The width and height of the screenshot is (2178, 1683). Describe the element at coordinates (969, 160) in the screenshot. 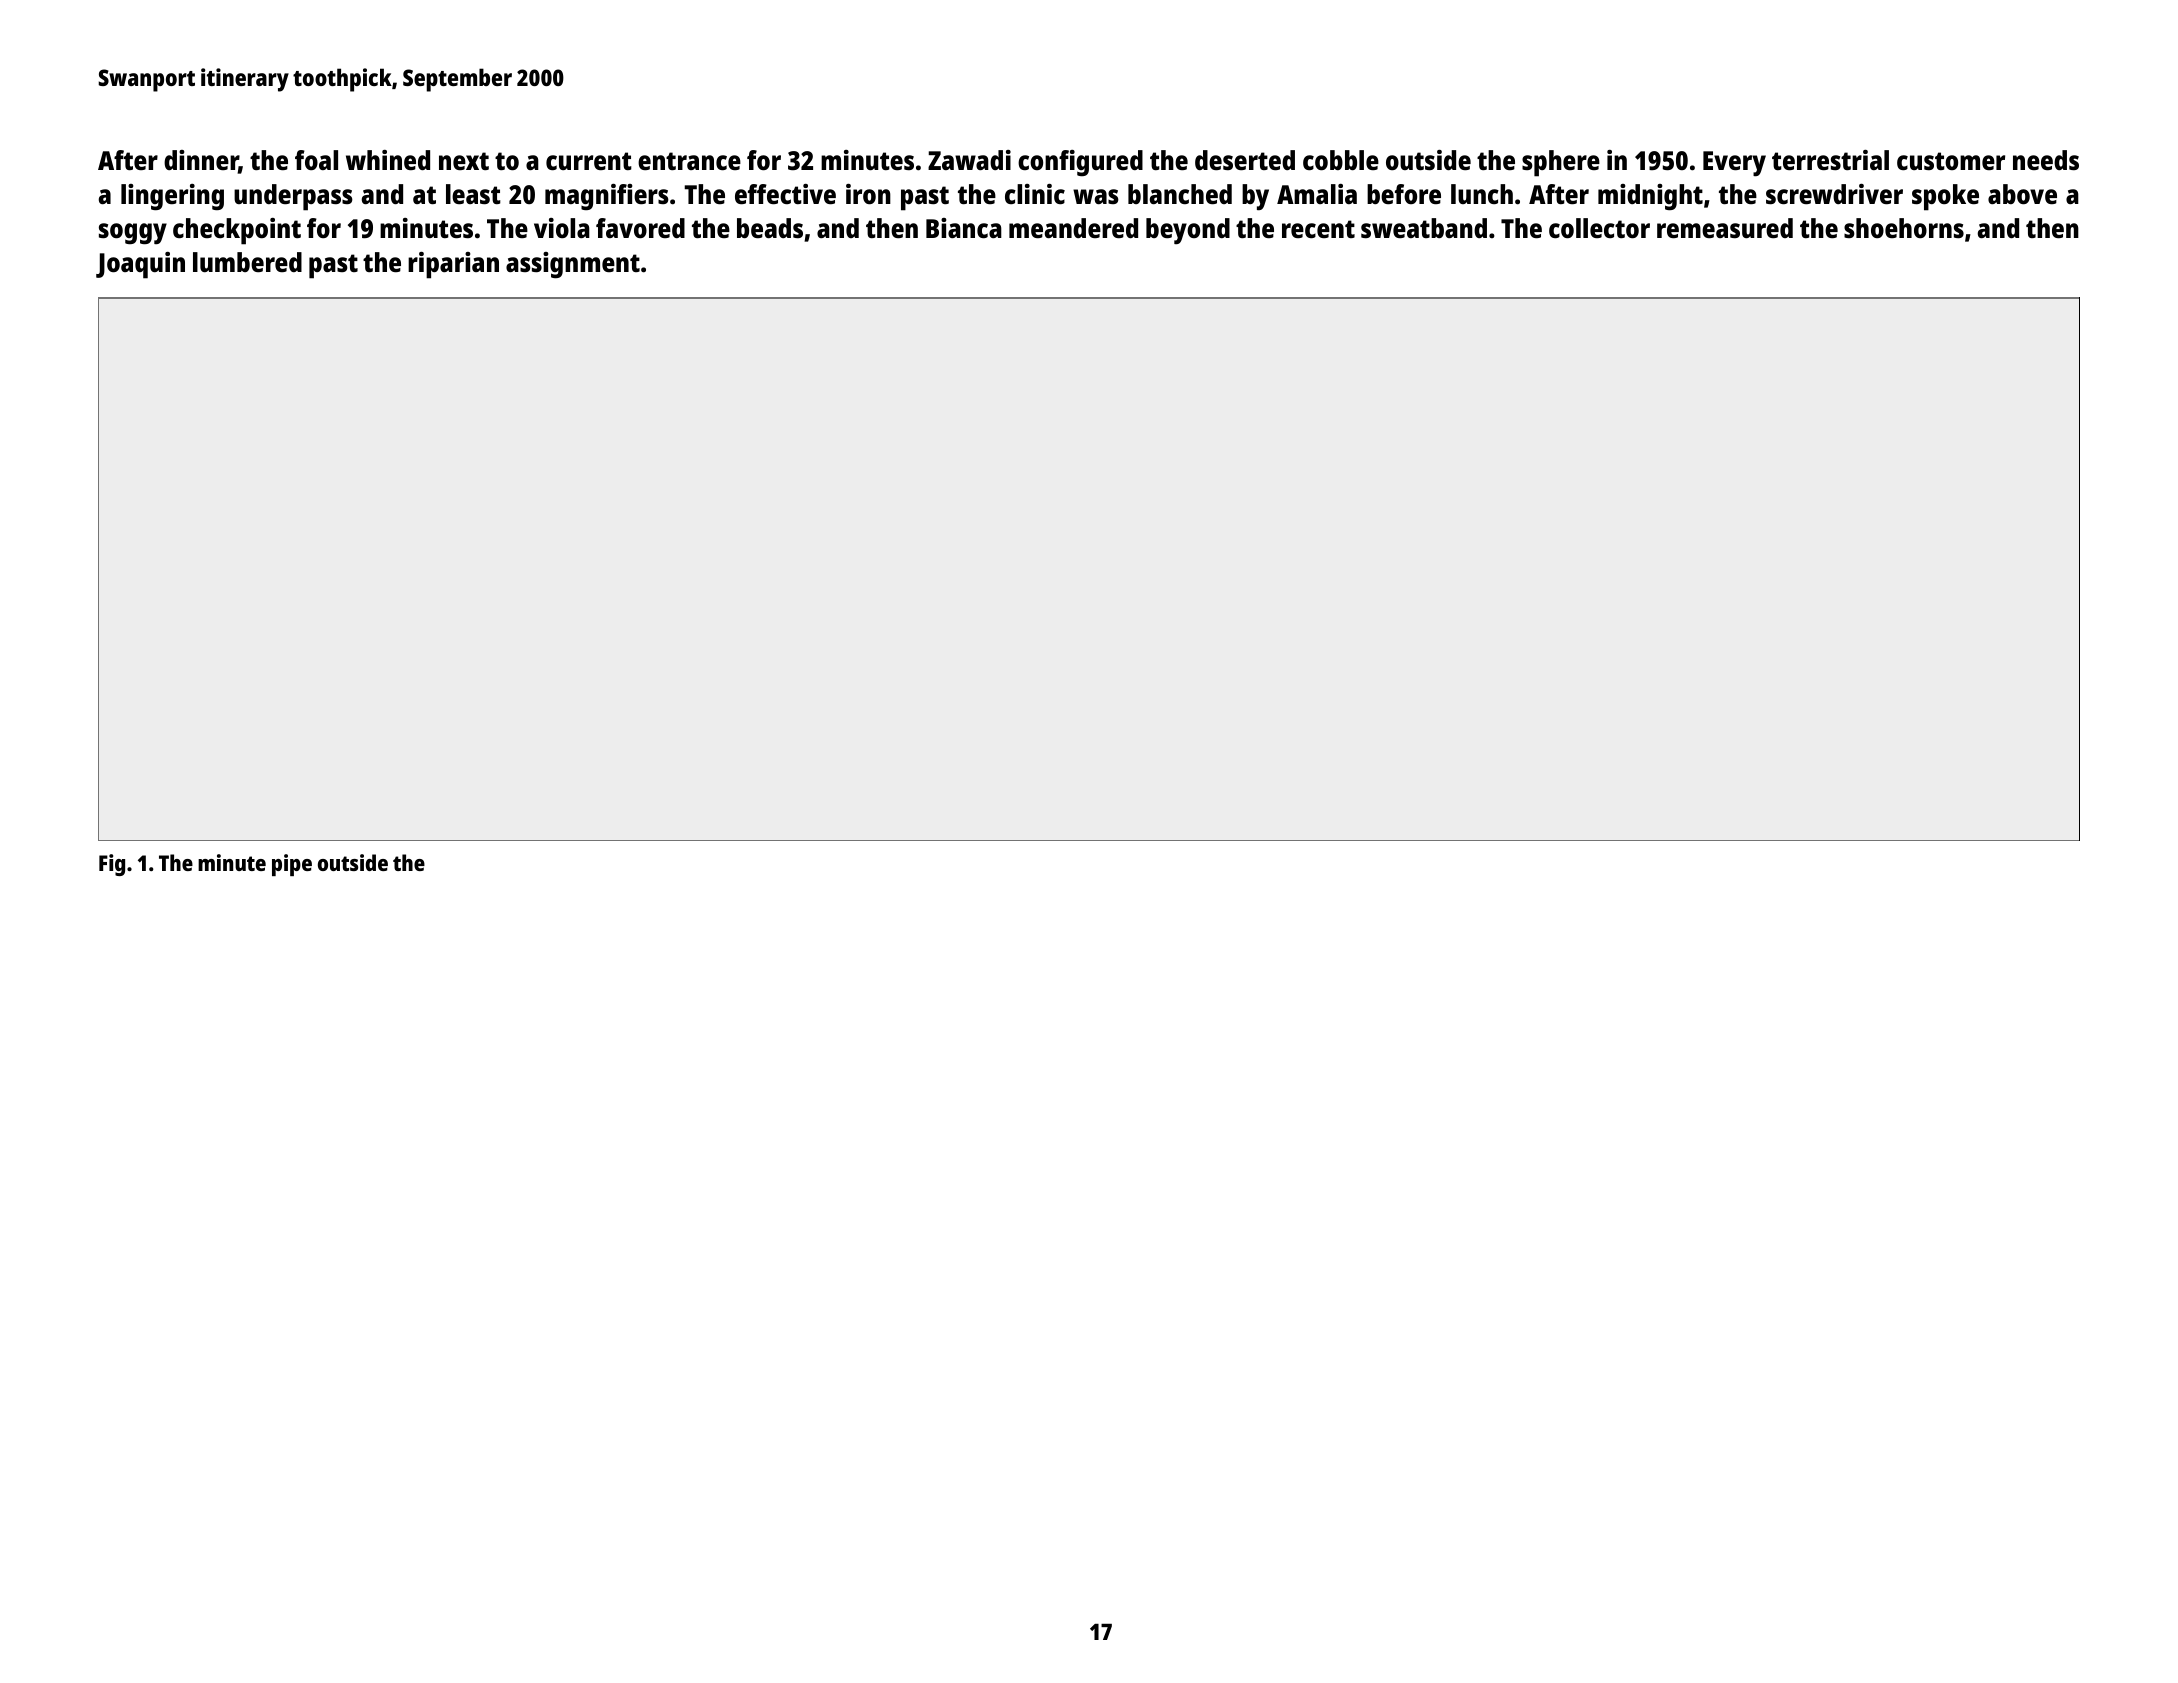

I see `Zawadi` at that location.
